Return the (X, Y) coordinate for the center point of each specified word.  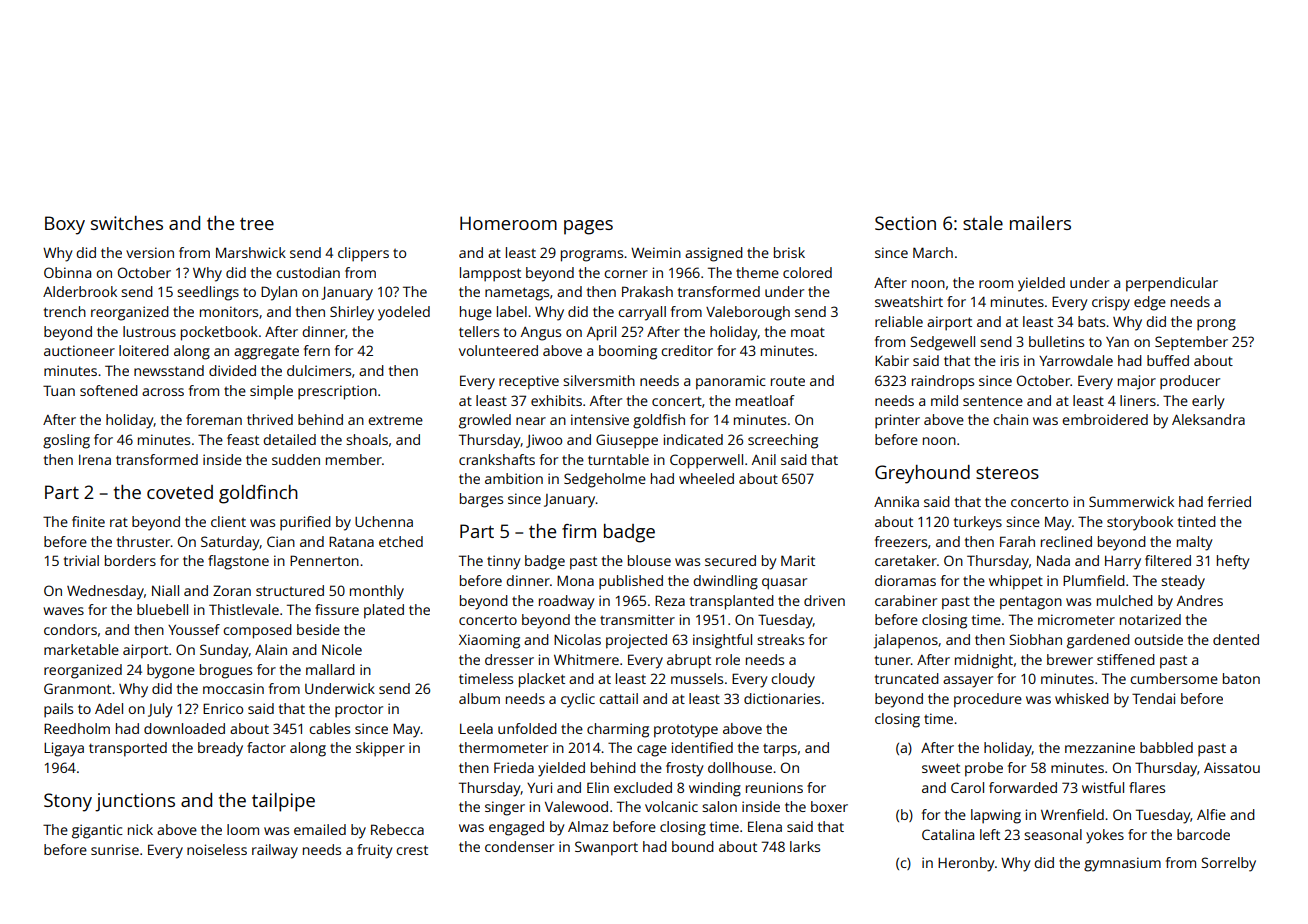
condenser (519, 846)
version (150, 252)
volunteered (498, 350)
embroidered (1105, 419)
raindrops (943, 382)
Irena (95, 460)
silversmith (599, 380)
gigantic (97, 831)
